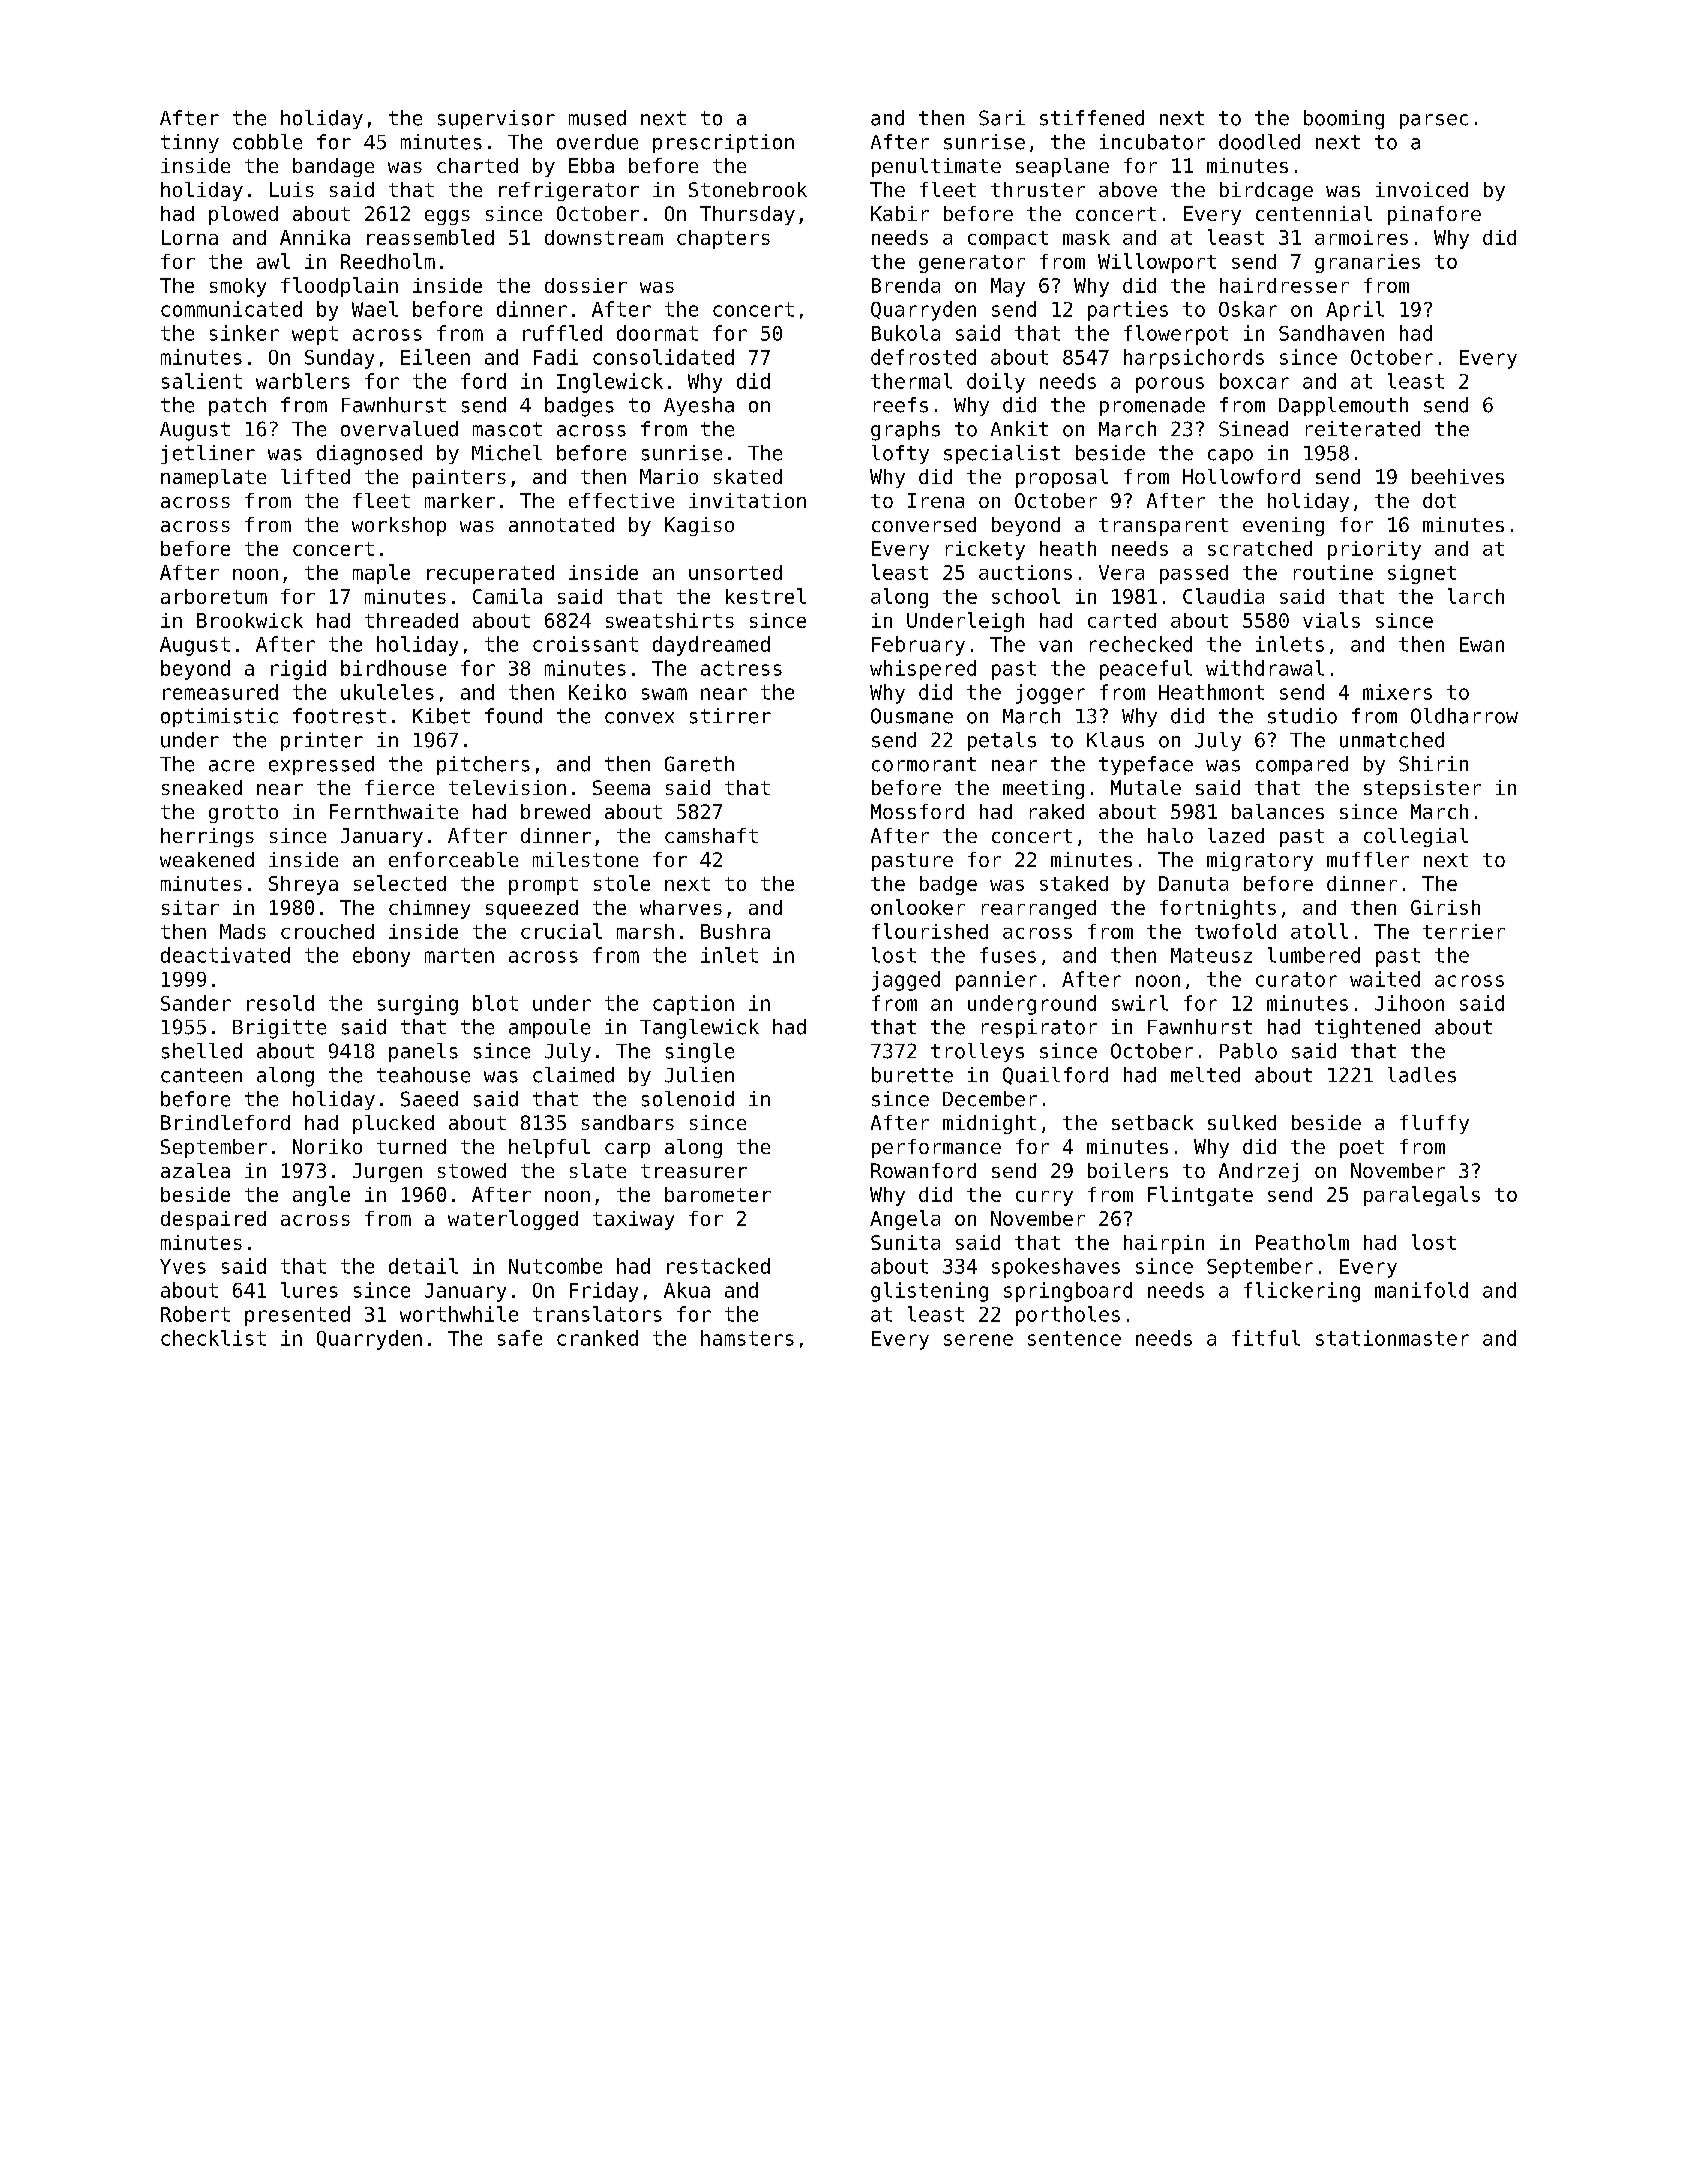 The image size is (1683, 2178). I want to click on caption, so click(693, 1005).
